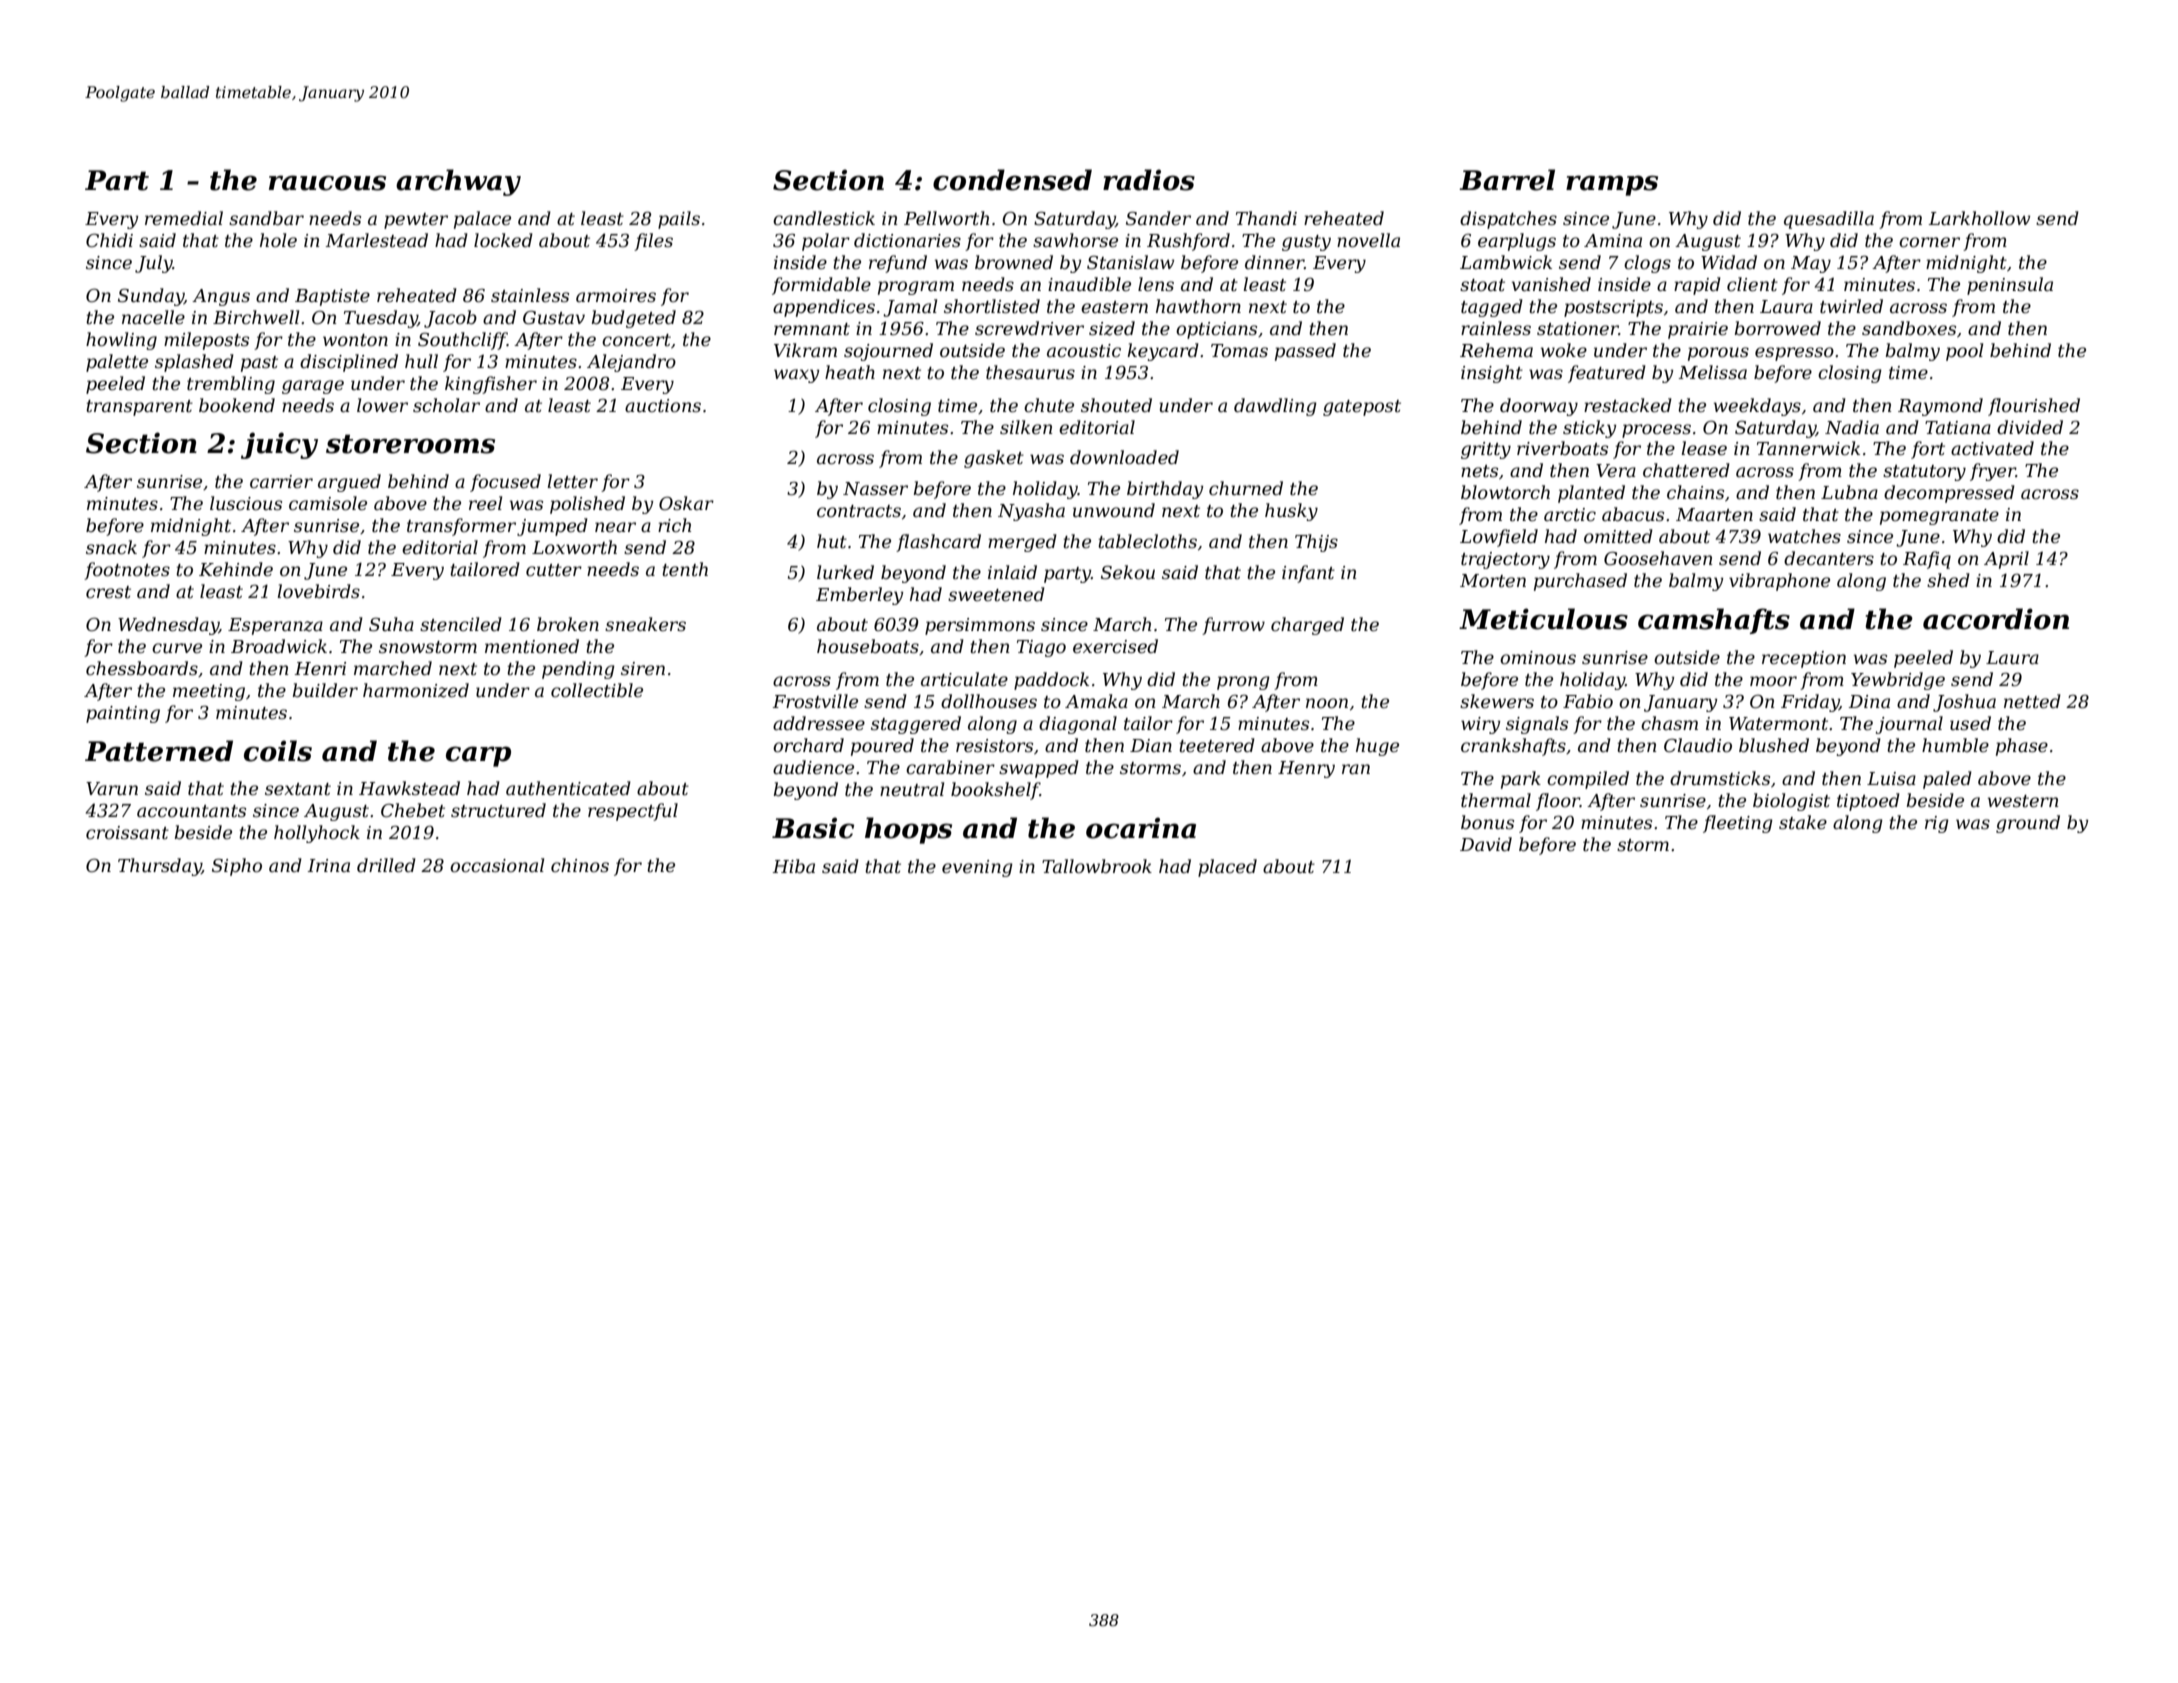 The width and height of the screenshot is (2178, 1683). What do you see at coordinates (1612, 185) in the screenshot?
I see `ramps` at bounding box center [1612, 185].
